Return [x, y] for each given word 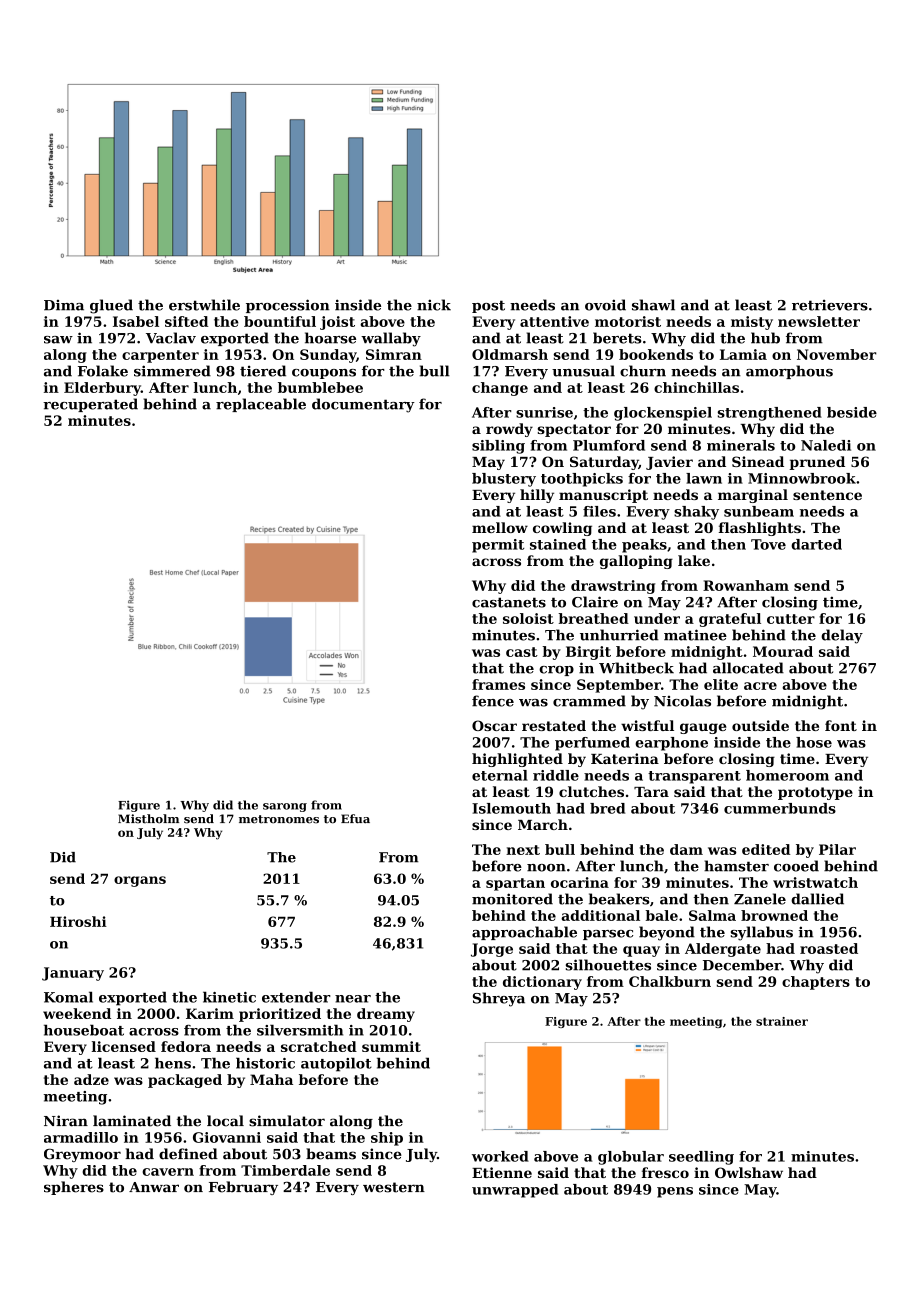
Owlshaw [749, 1172]
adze [91, 1079]
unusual [583, 371]
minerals [741, 445]
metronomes [279, 819]
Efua [355, 819]
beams [331, 1154]
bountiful [280, 321]
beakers [619, 899]
